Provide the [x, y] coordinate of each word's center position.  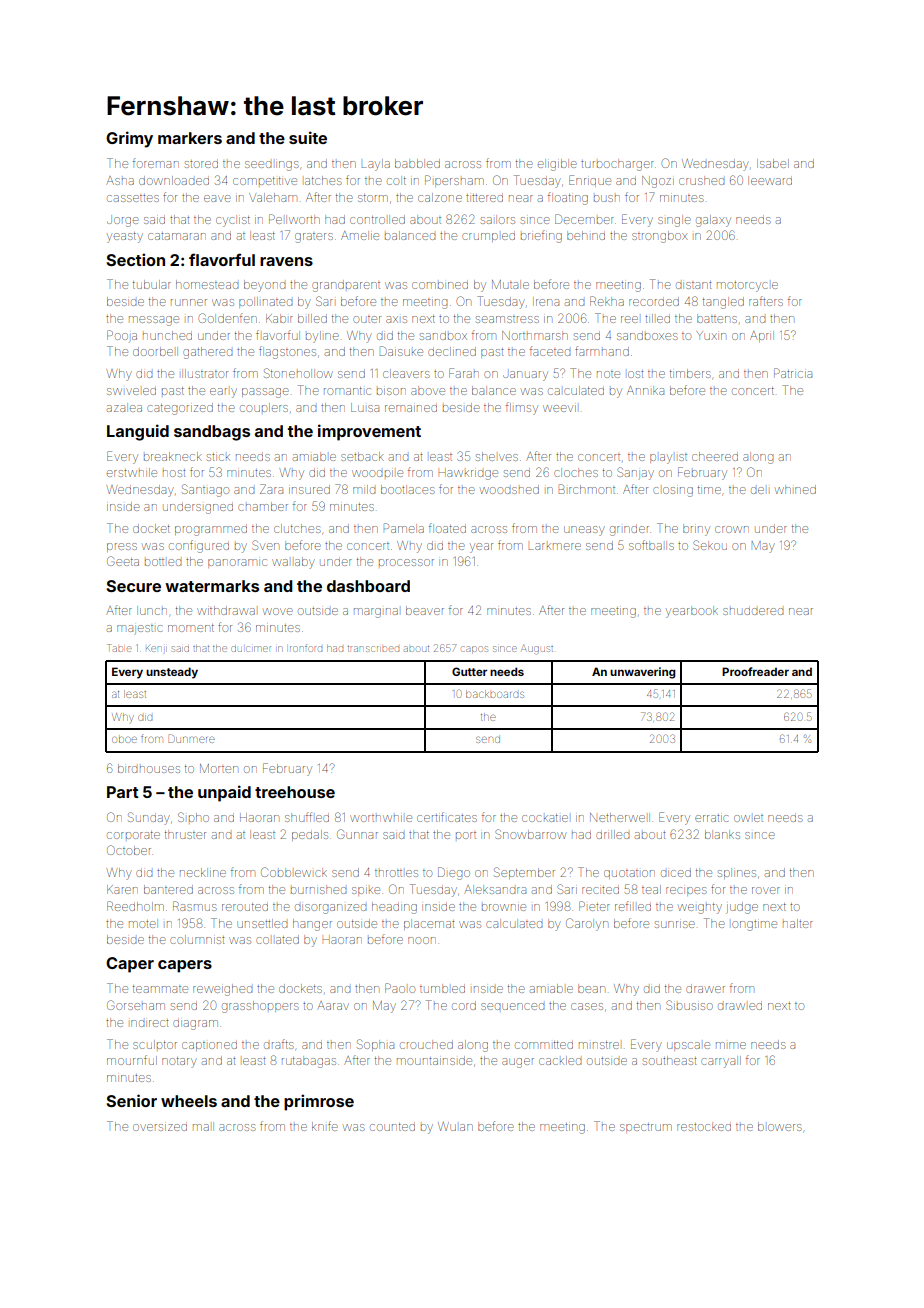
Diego [454, 873]
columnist [197, 939]
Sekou [710, 545]
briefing [541, 236]
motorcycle [747, 287]
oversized [160, 1127]
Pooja [122, 335]
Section [136, 259]
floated [447, 528]
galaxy [713, 221]
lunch [152, 610]
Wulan [455, 1126]
